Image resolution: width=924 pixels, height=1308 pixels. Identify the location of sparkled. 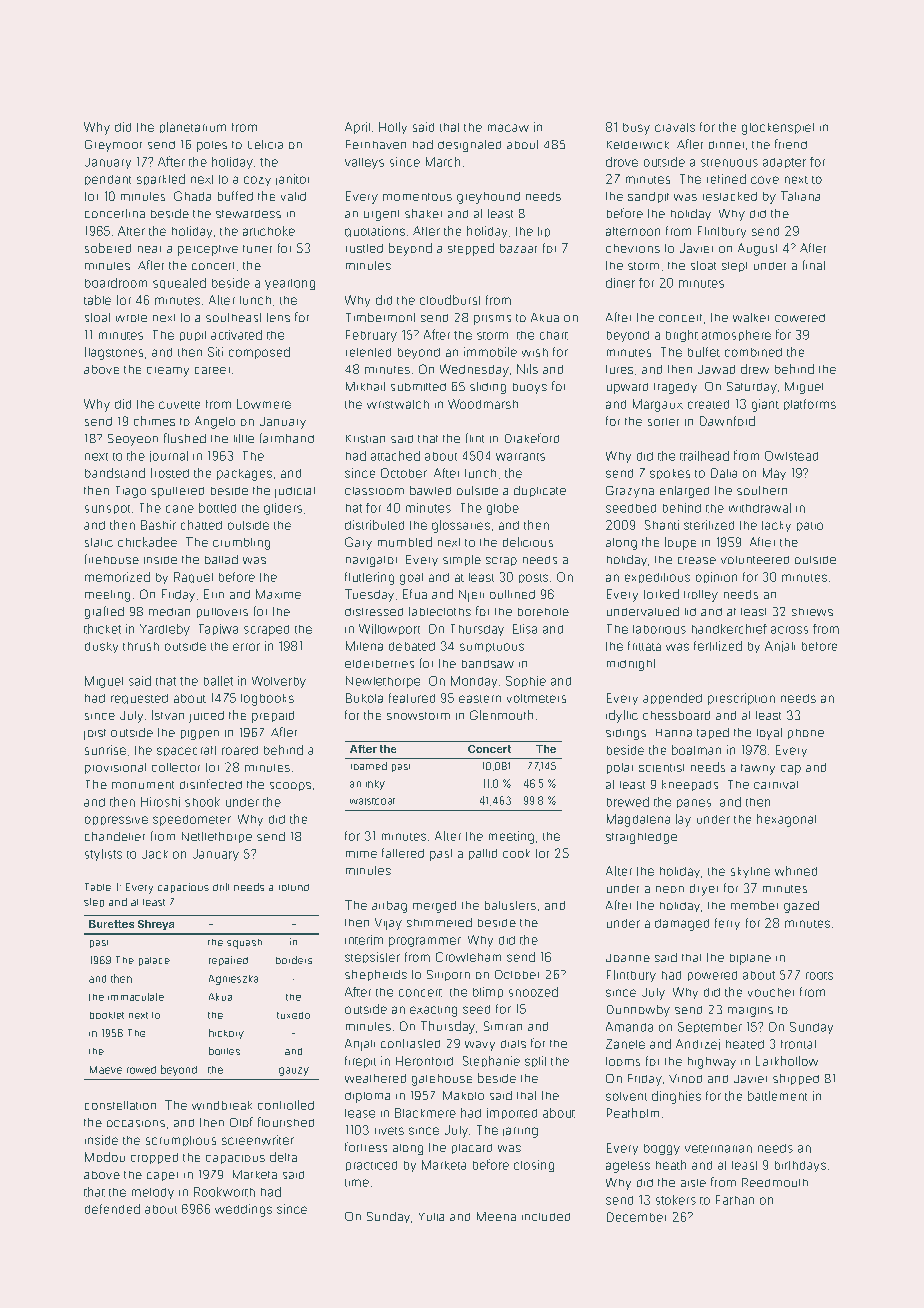
(161, 179).
